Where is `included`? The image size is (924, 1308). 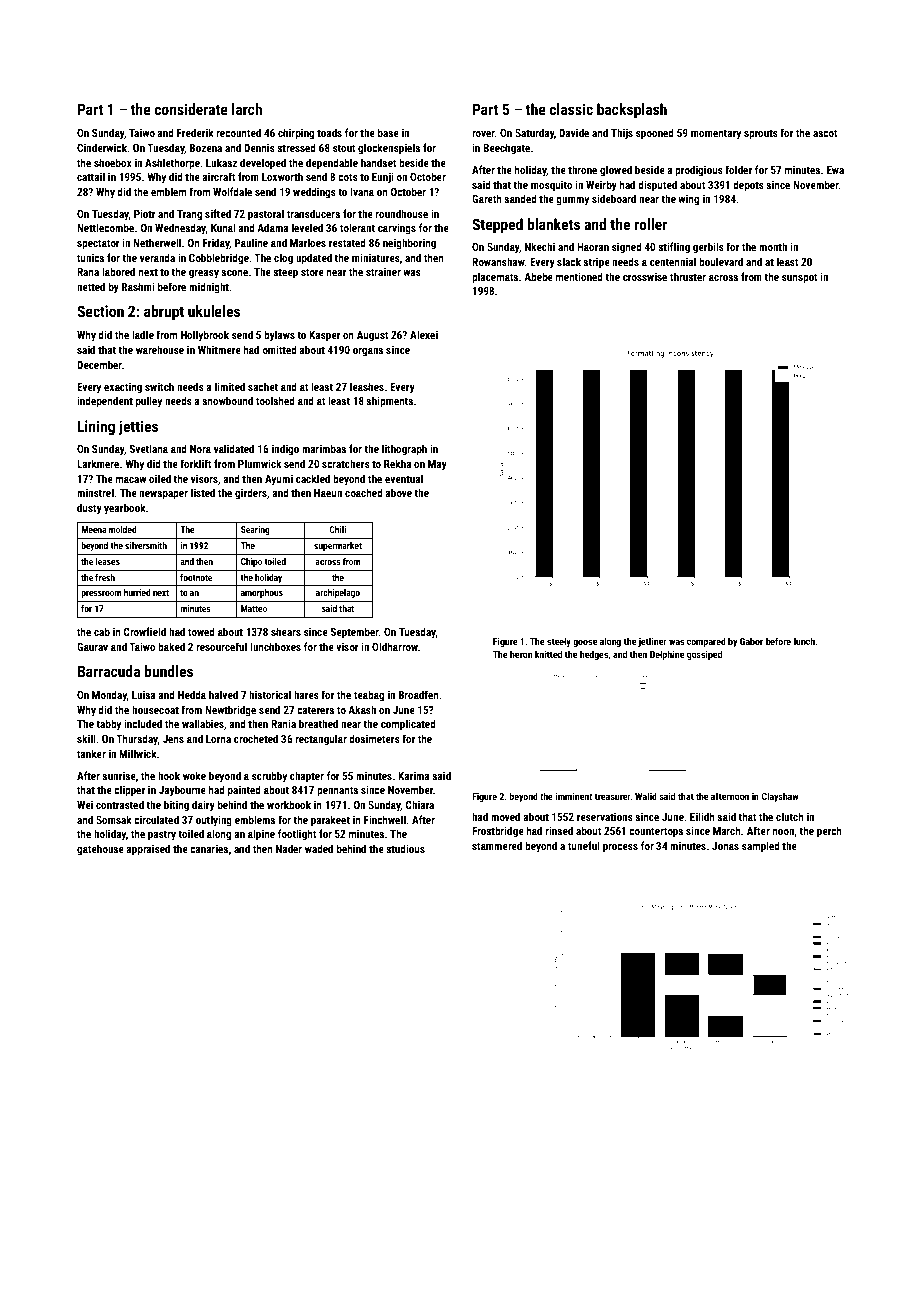 included is located at coordinates (143, 723).
